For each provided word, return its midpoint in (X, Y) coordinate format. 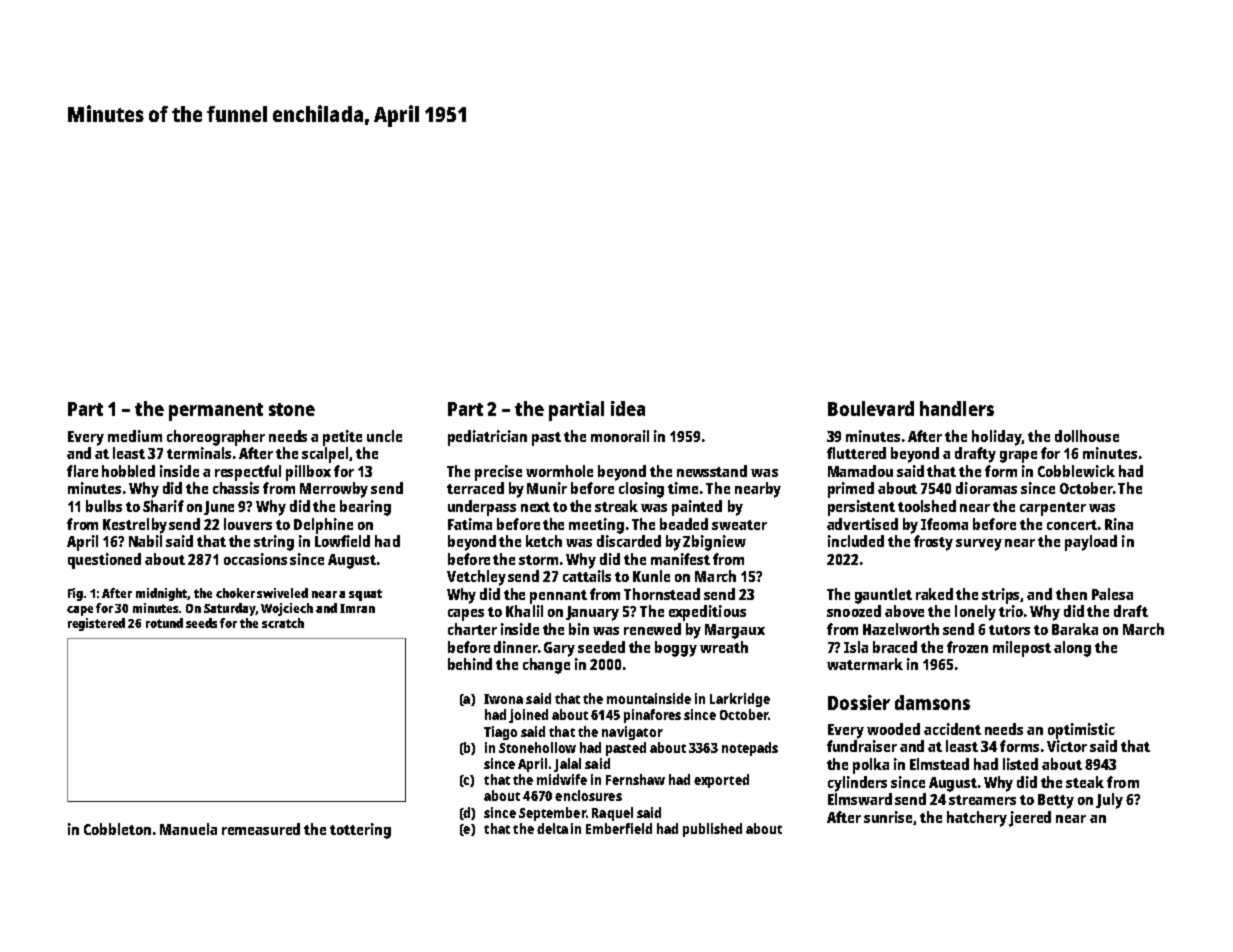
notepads (750, 749)
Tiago (500, 733)
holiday (997, 438)
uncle (384, 436)
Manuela (188, 829)
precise (498, 473)
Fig (75, 594)
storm (538, 560)
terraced (475, 488)
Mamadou (860, 471)
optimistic (1081, 731)
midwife (562, 779)
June (219, 508)
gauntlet (883, 596)
